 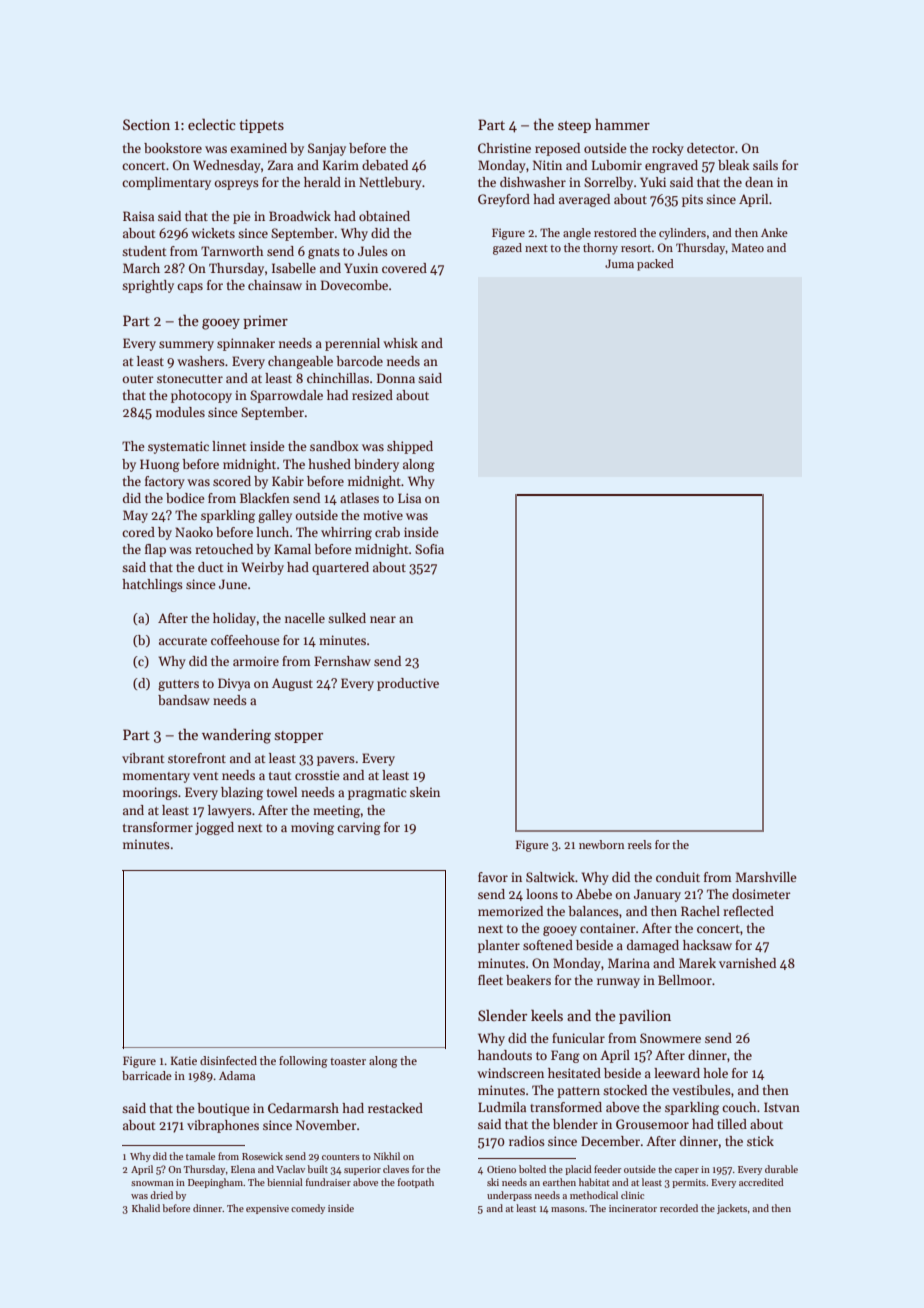 I want to click on Nettlebury, so click(x=390, y=183).
